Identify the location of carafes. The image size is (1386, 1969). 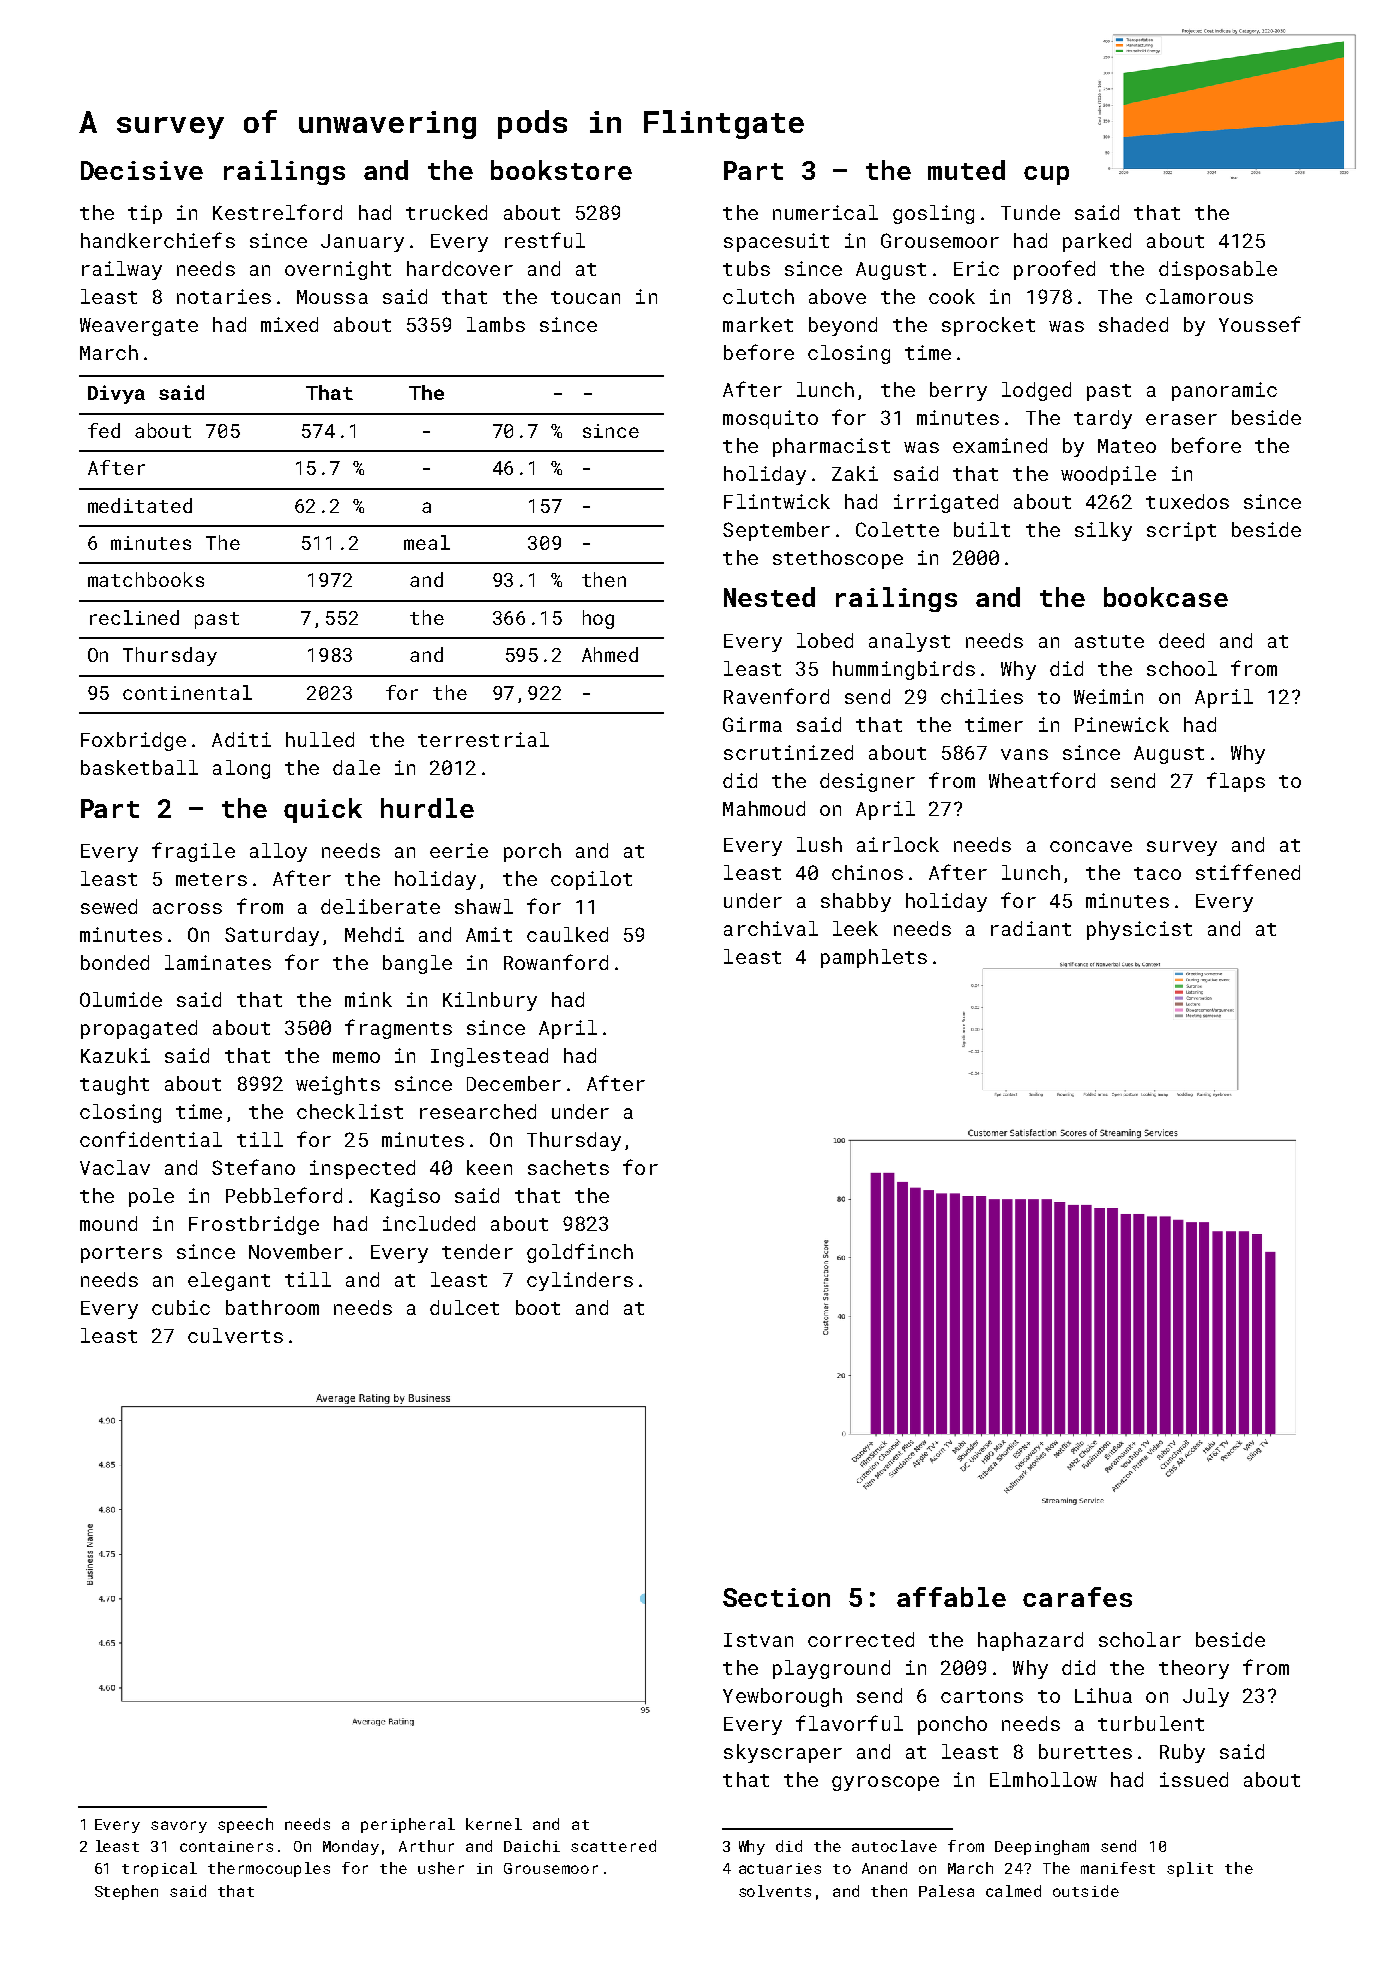
(1077, 1597).
